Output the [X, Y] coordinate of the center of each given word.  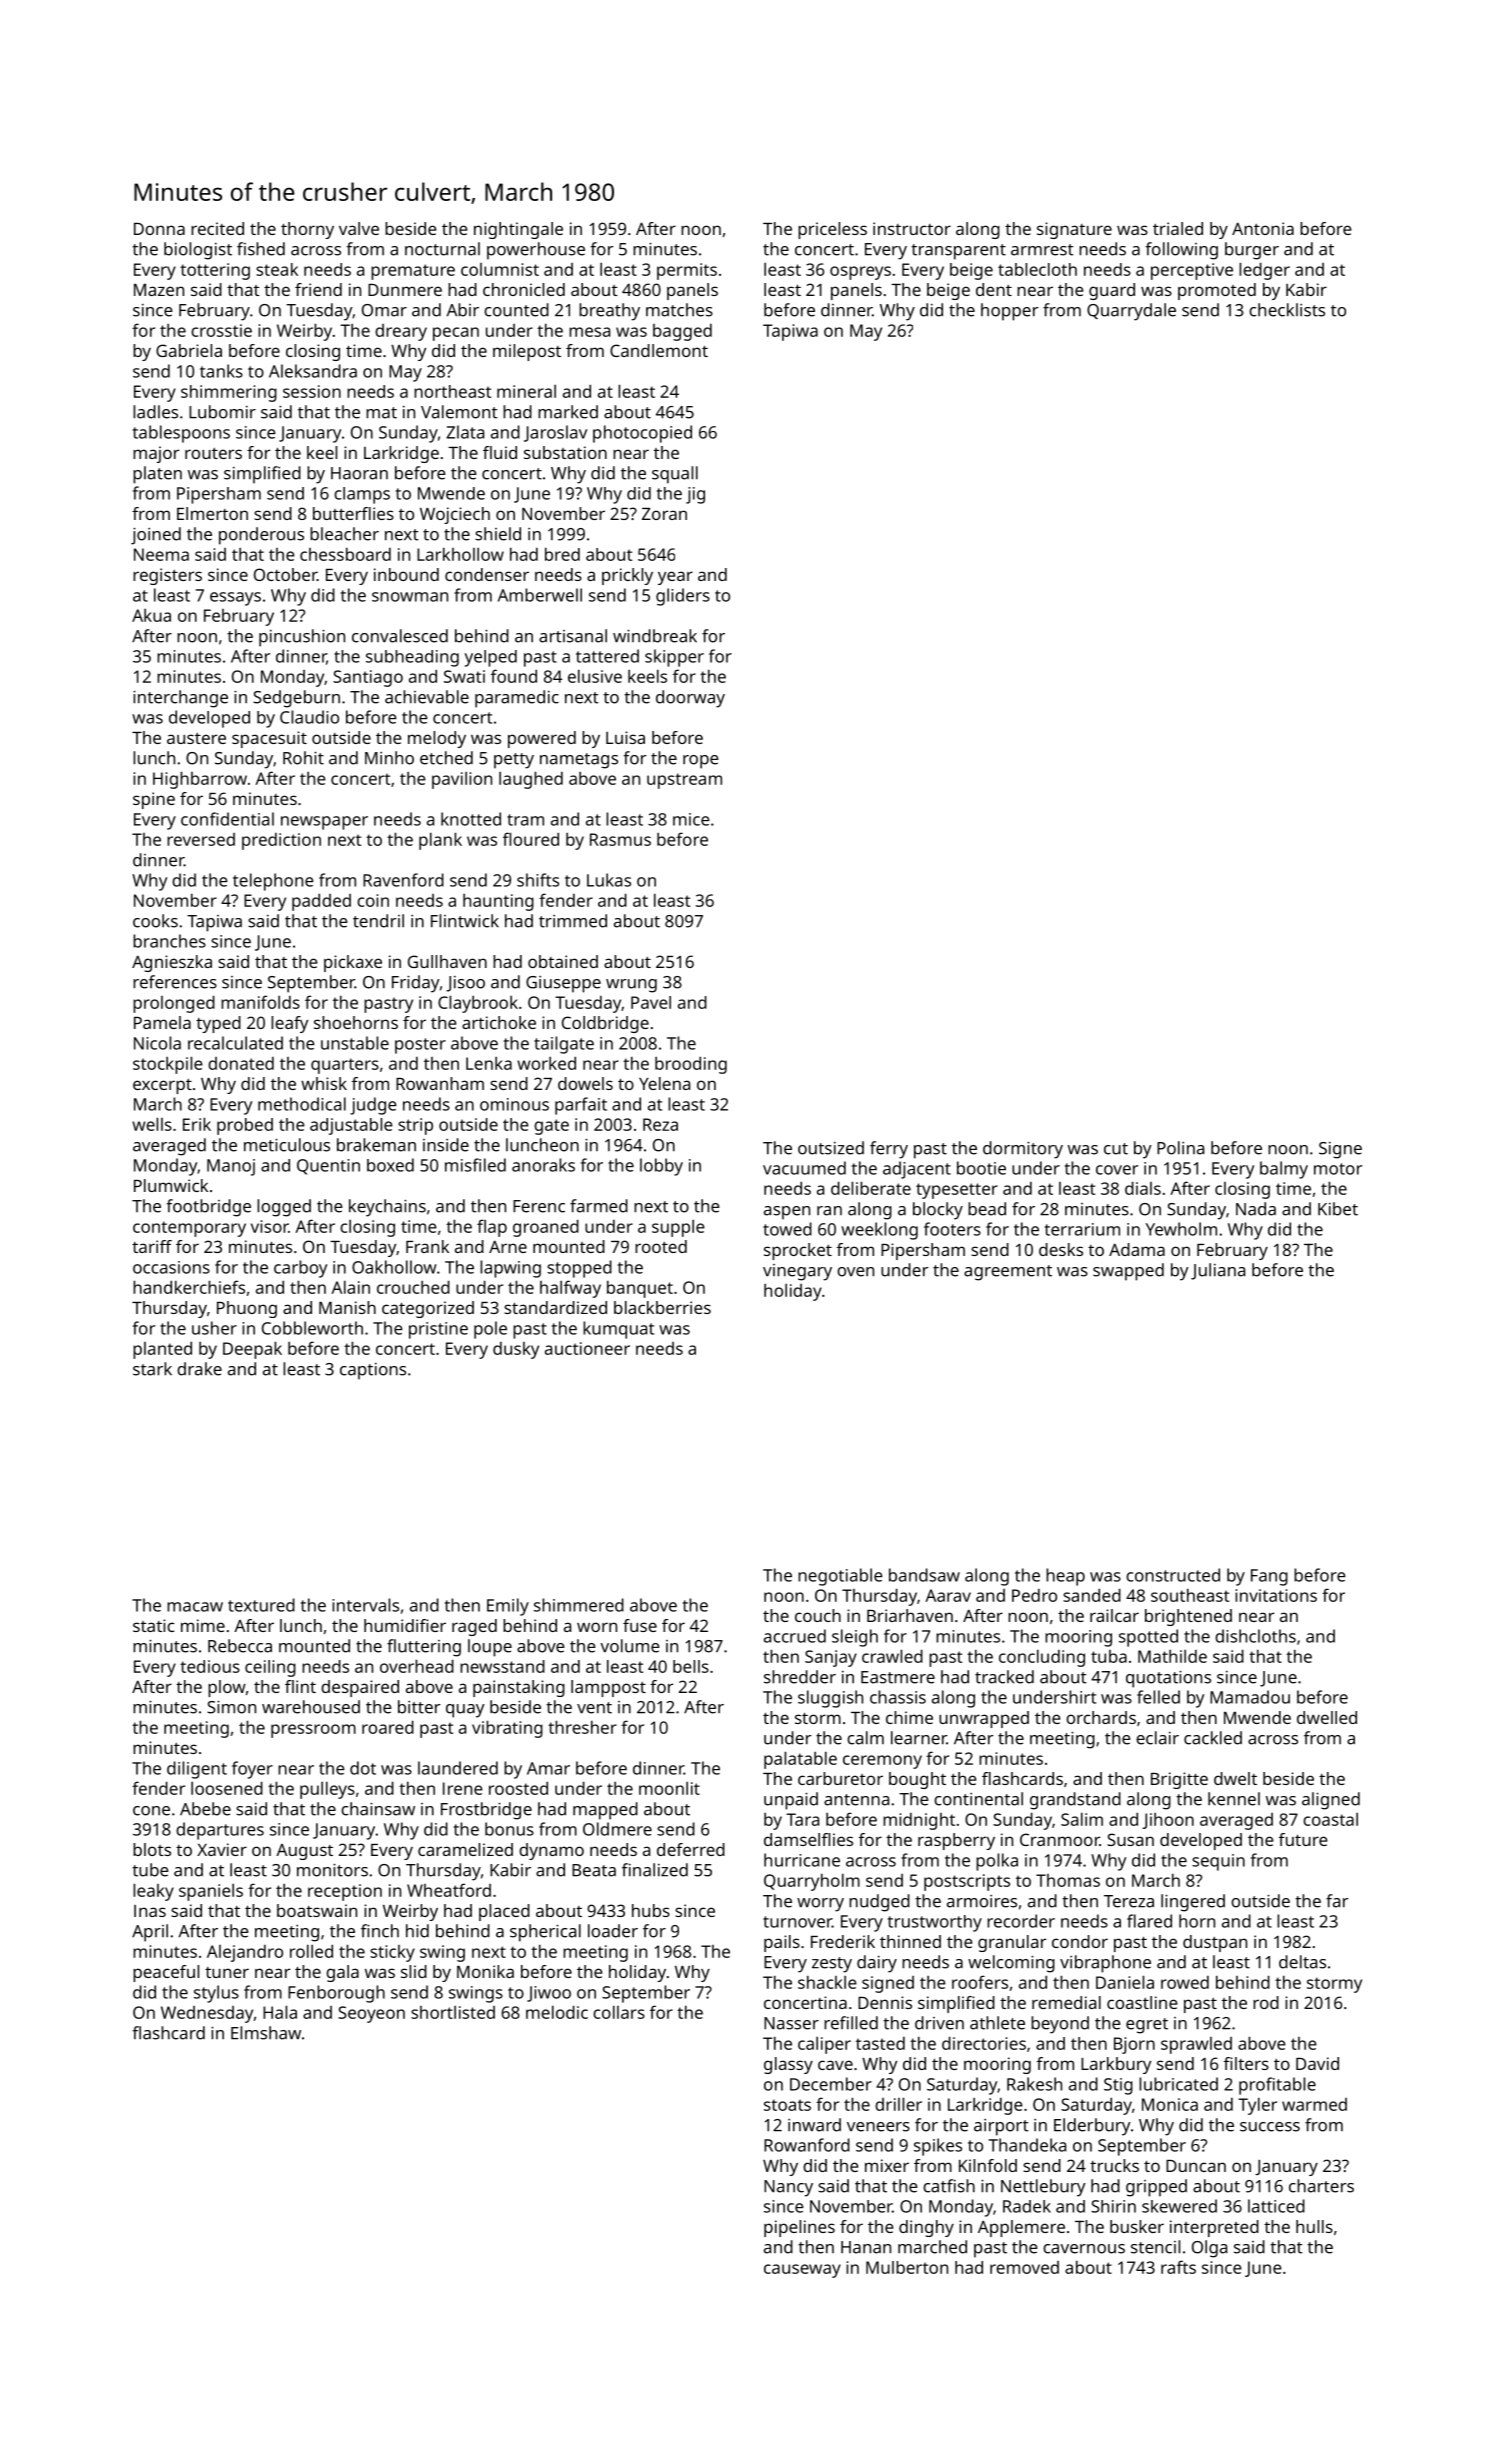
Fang [1269, 1577]
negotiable [840, 1577]
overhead [417, 1666]
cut [1116, 1149]
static [153, 1625]
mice [691, 819]
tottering [215, 271]
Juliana [1218, 1271]
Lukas [609, 880]
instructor [912, 228]
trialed [1178, 228]
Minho [389, 758]
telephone [273, 882]
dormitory [1023, 1150]
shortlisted [453, 2012]
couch [818, 1615]
